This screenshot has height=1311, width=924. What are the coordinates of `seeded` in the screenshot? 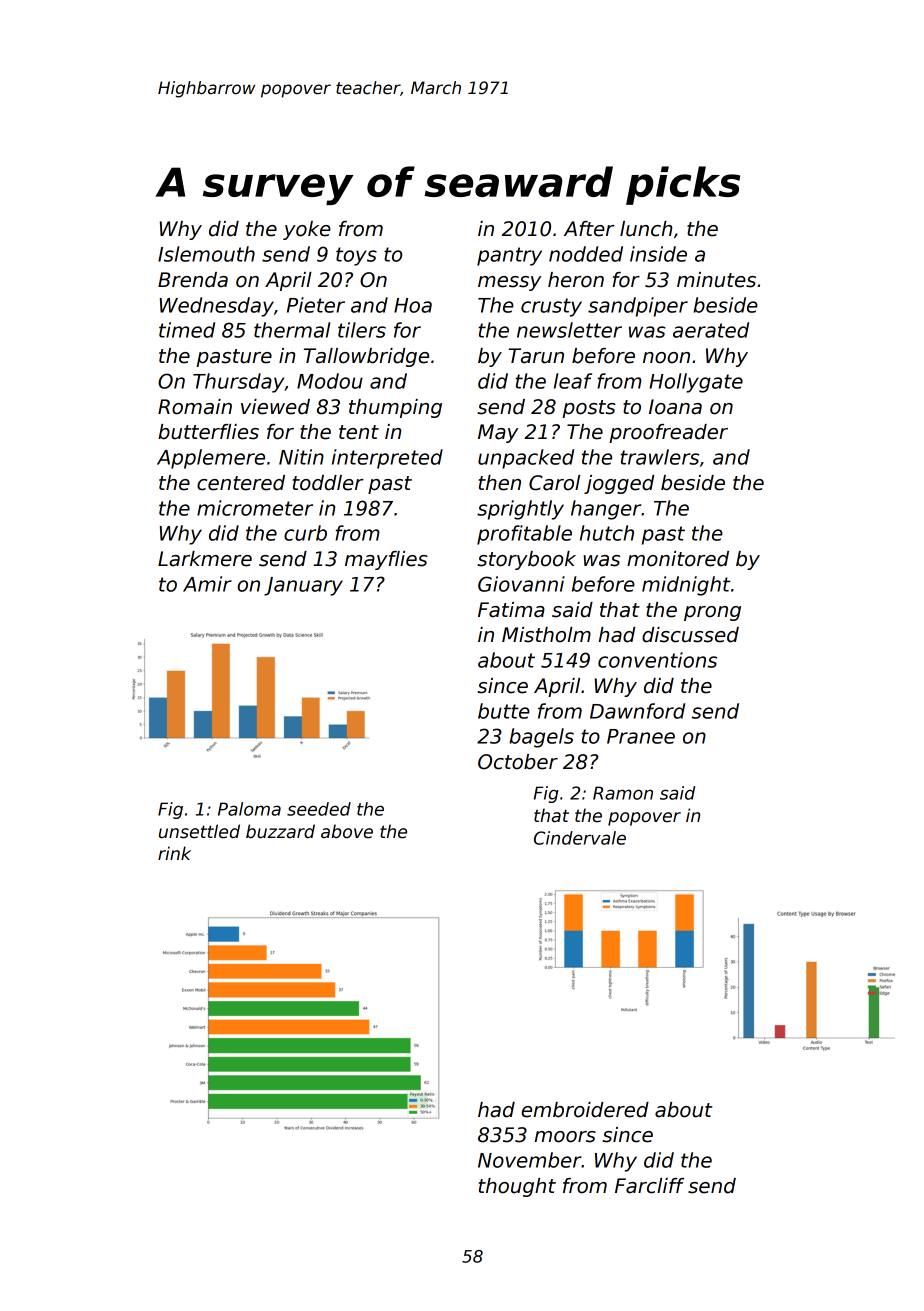 It's located at (319, 809).
